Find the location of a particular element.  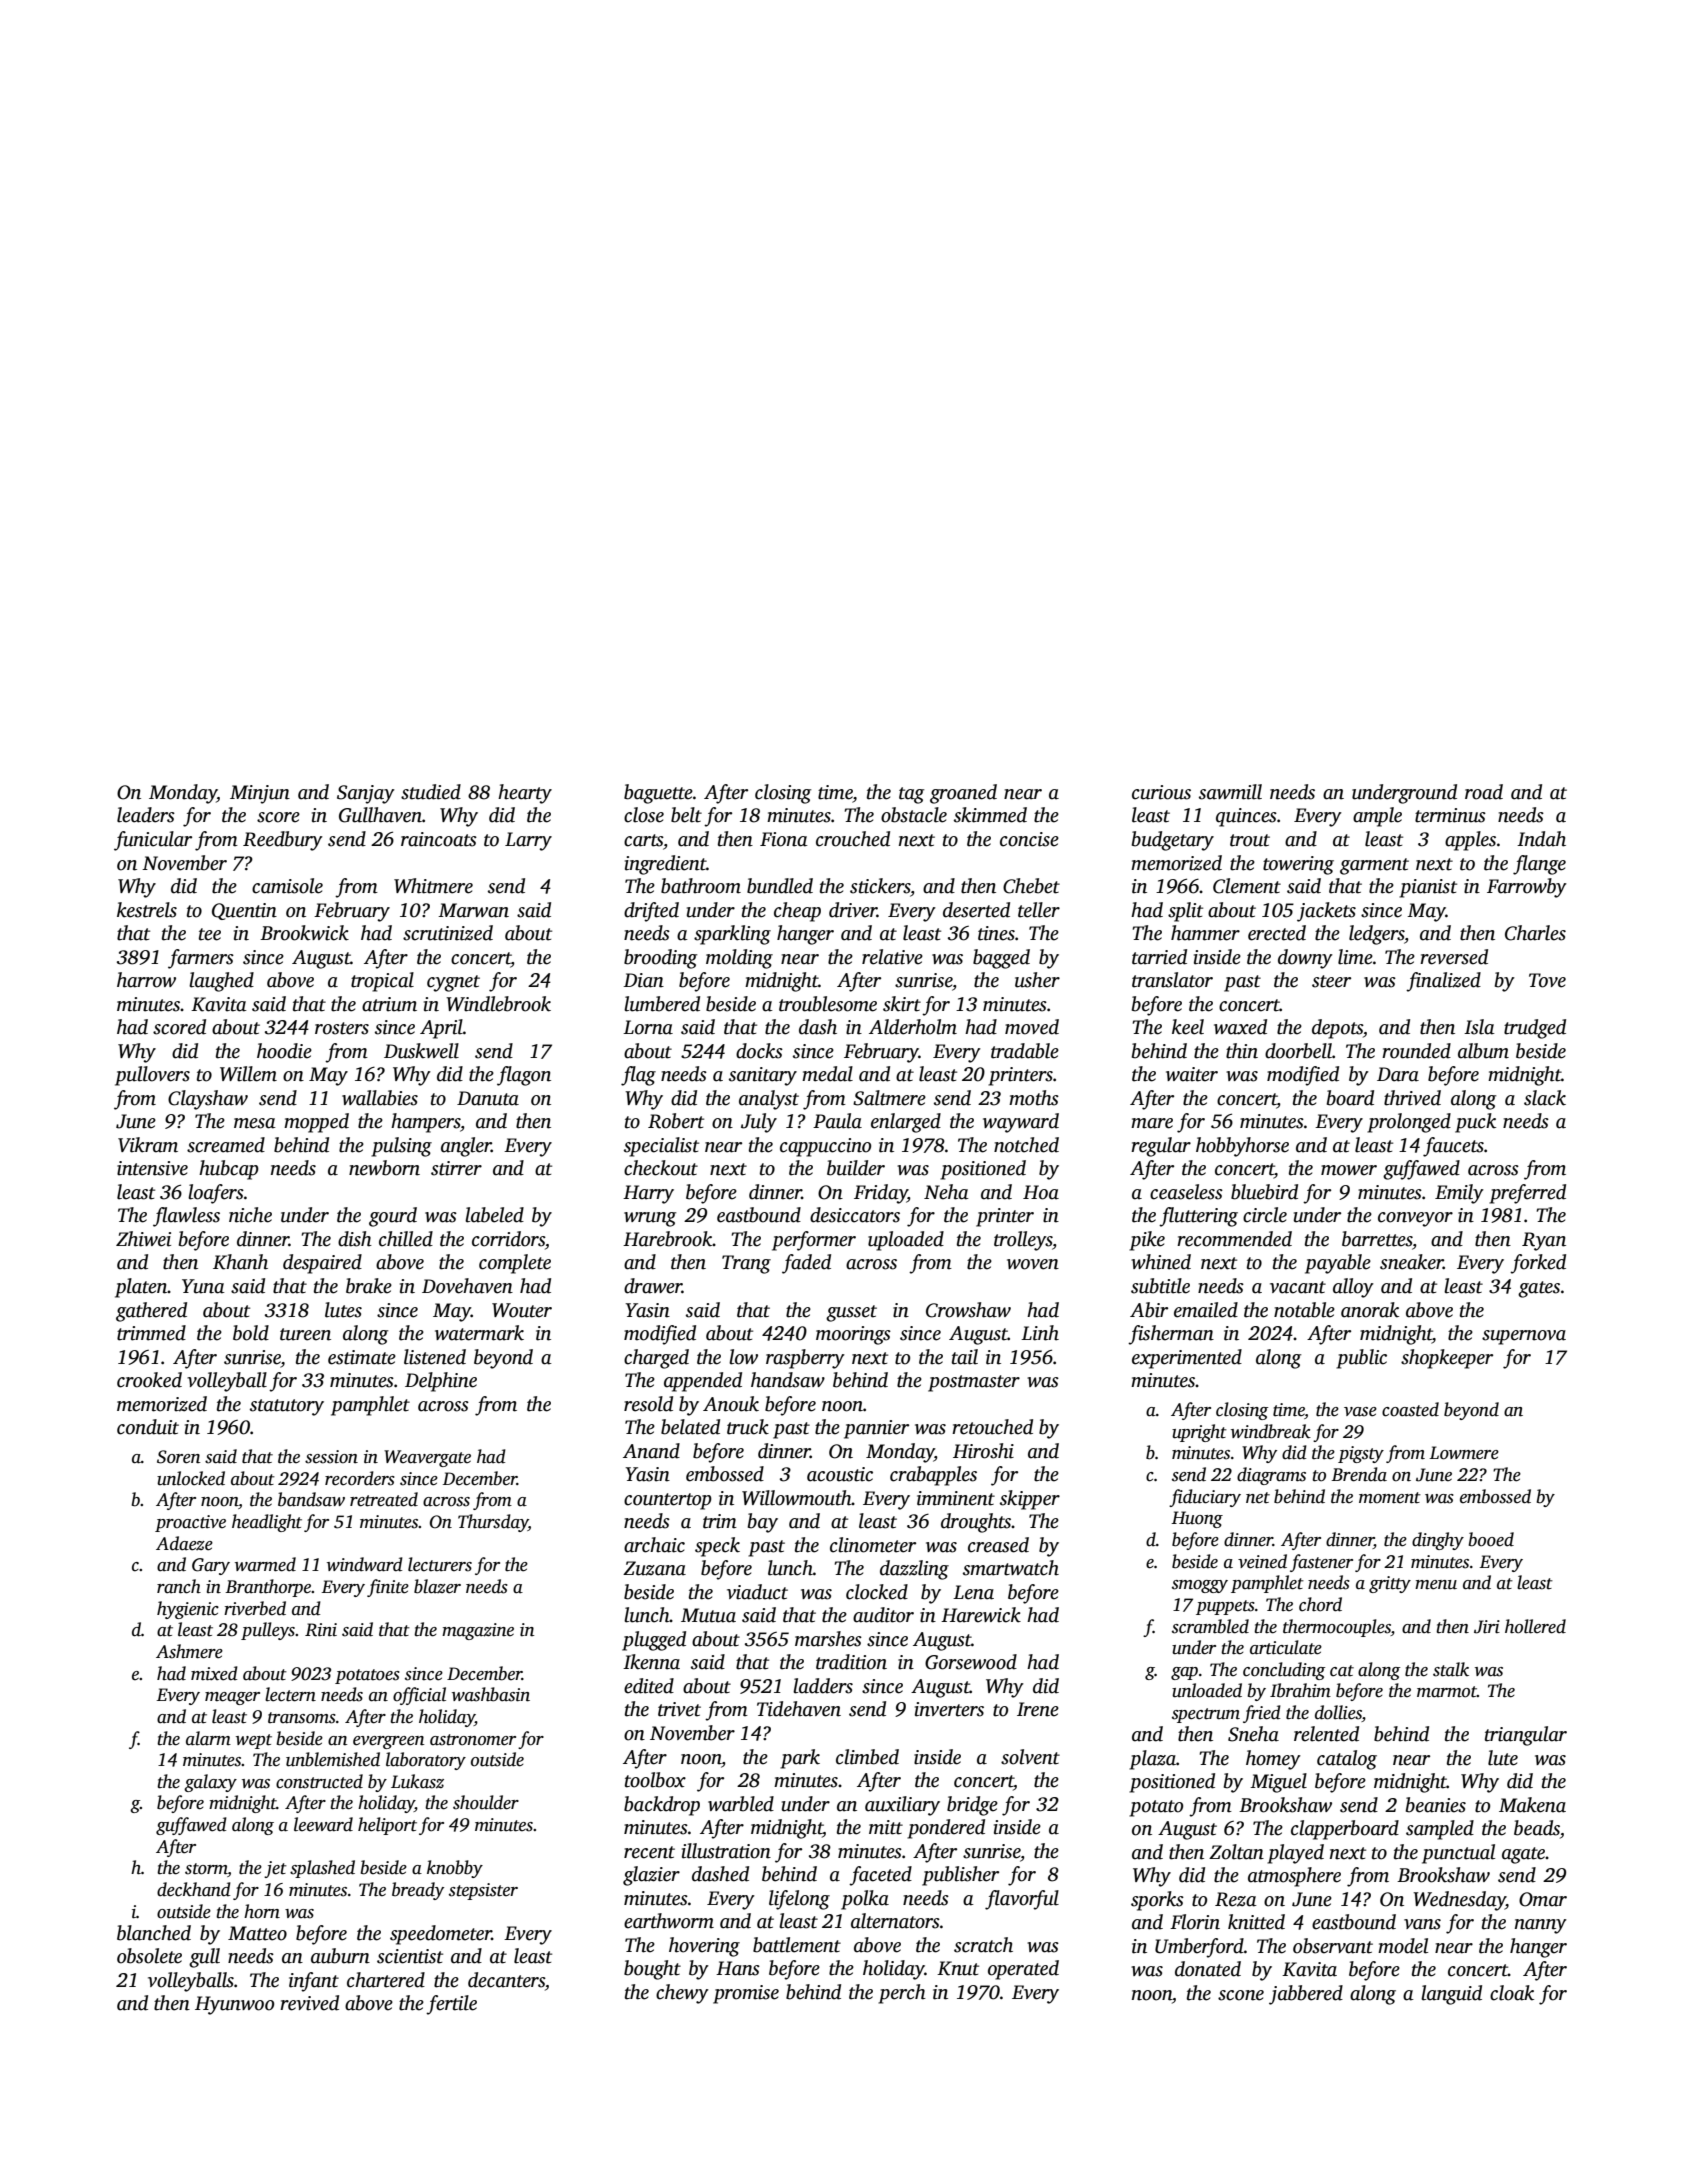

conveyor is located at coordinates (1415, 1219).
